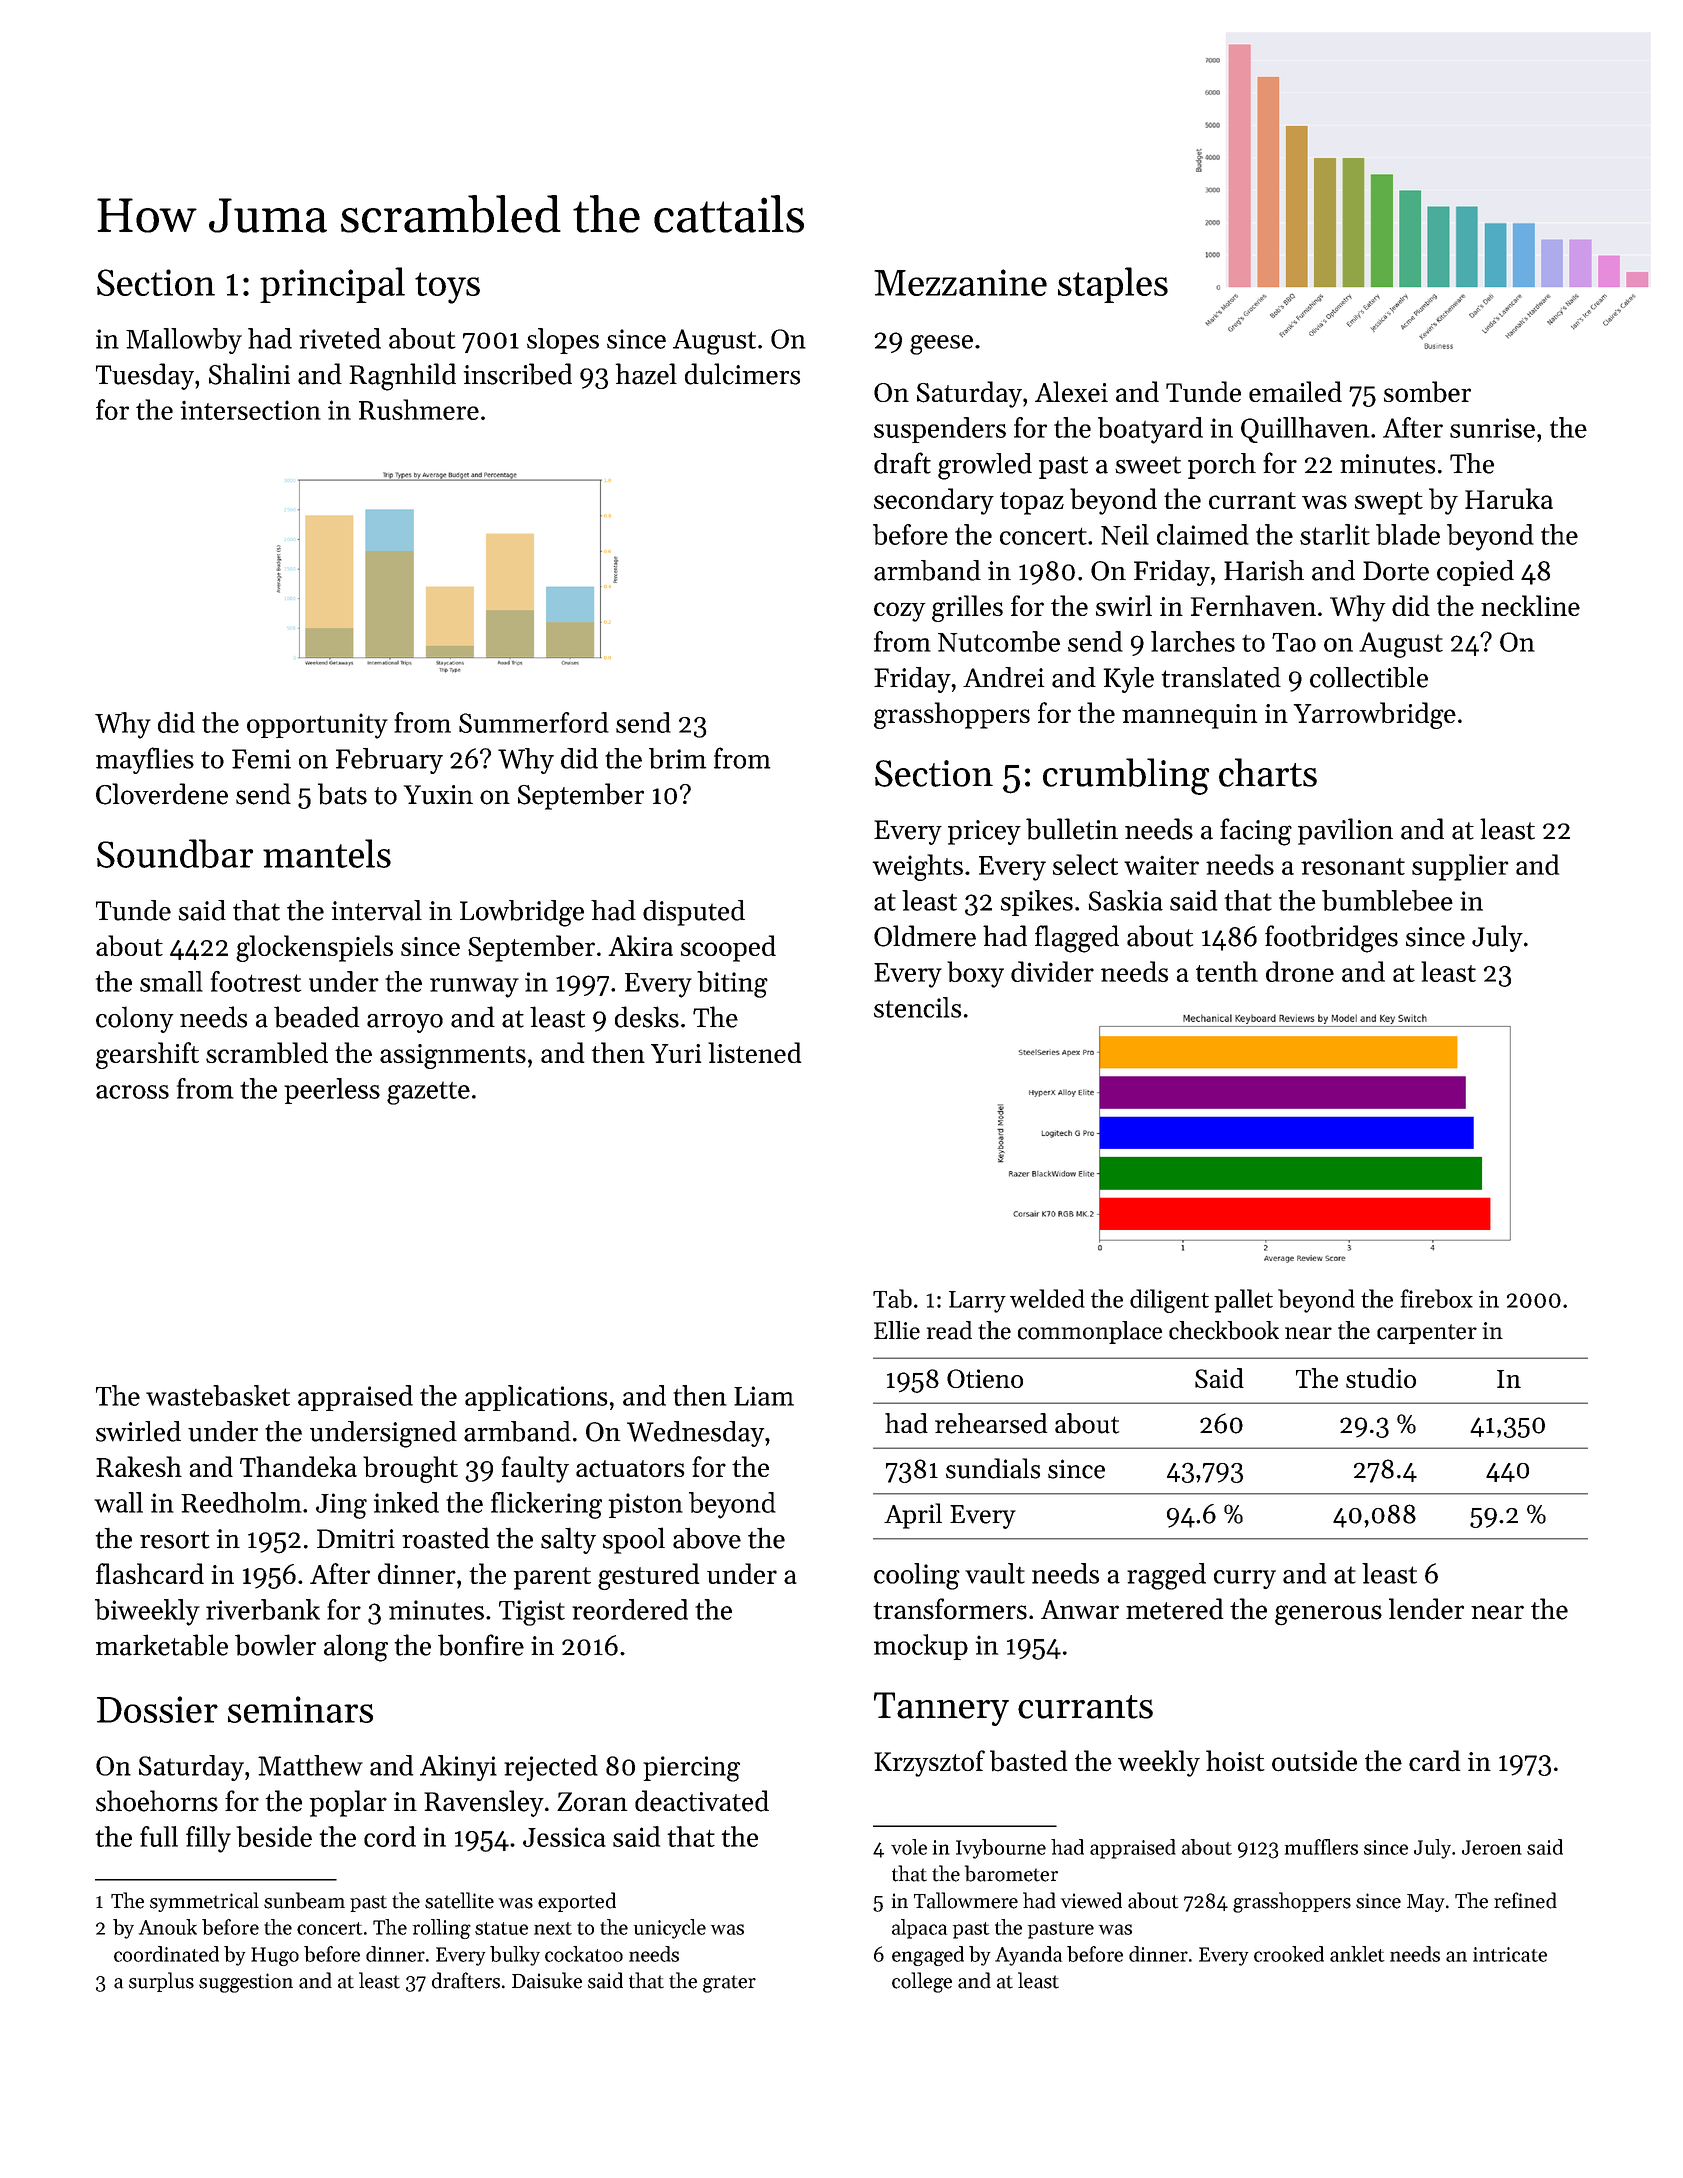 This page has height=2178, width=1683. I want to click on principal, so click(332, 285).
